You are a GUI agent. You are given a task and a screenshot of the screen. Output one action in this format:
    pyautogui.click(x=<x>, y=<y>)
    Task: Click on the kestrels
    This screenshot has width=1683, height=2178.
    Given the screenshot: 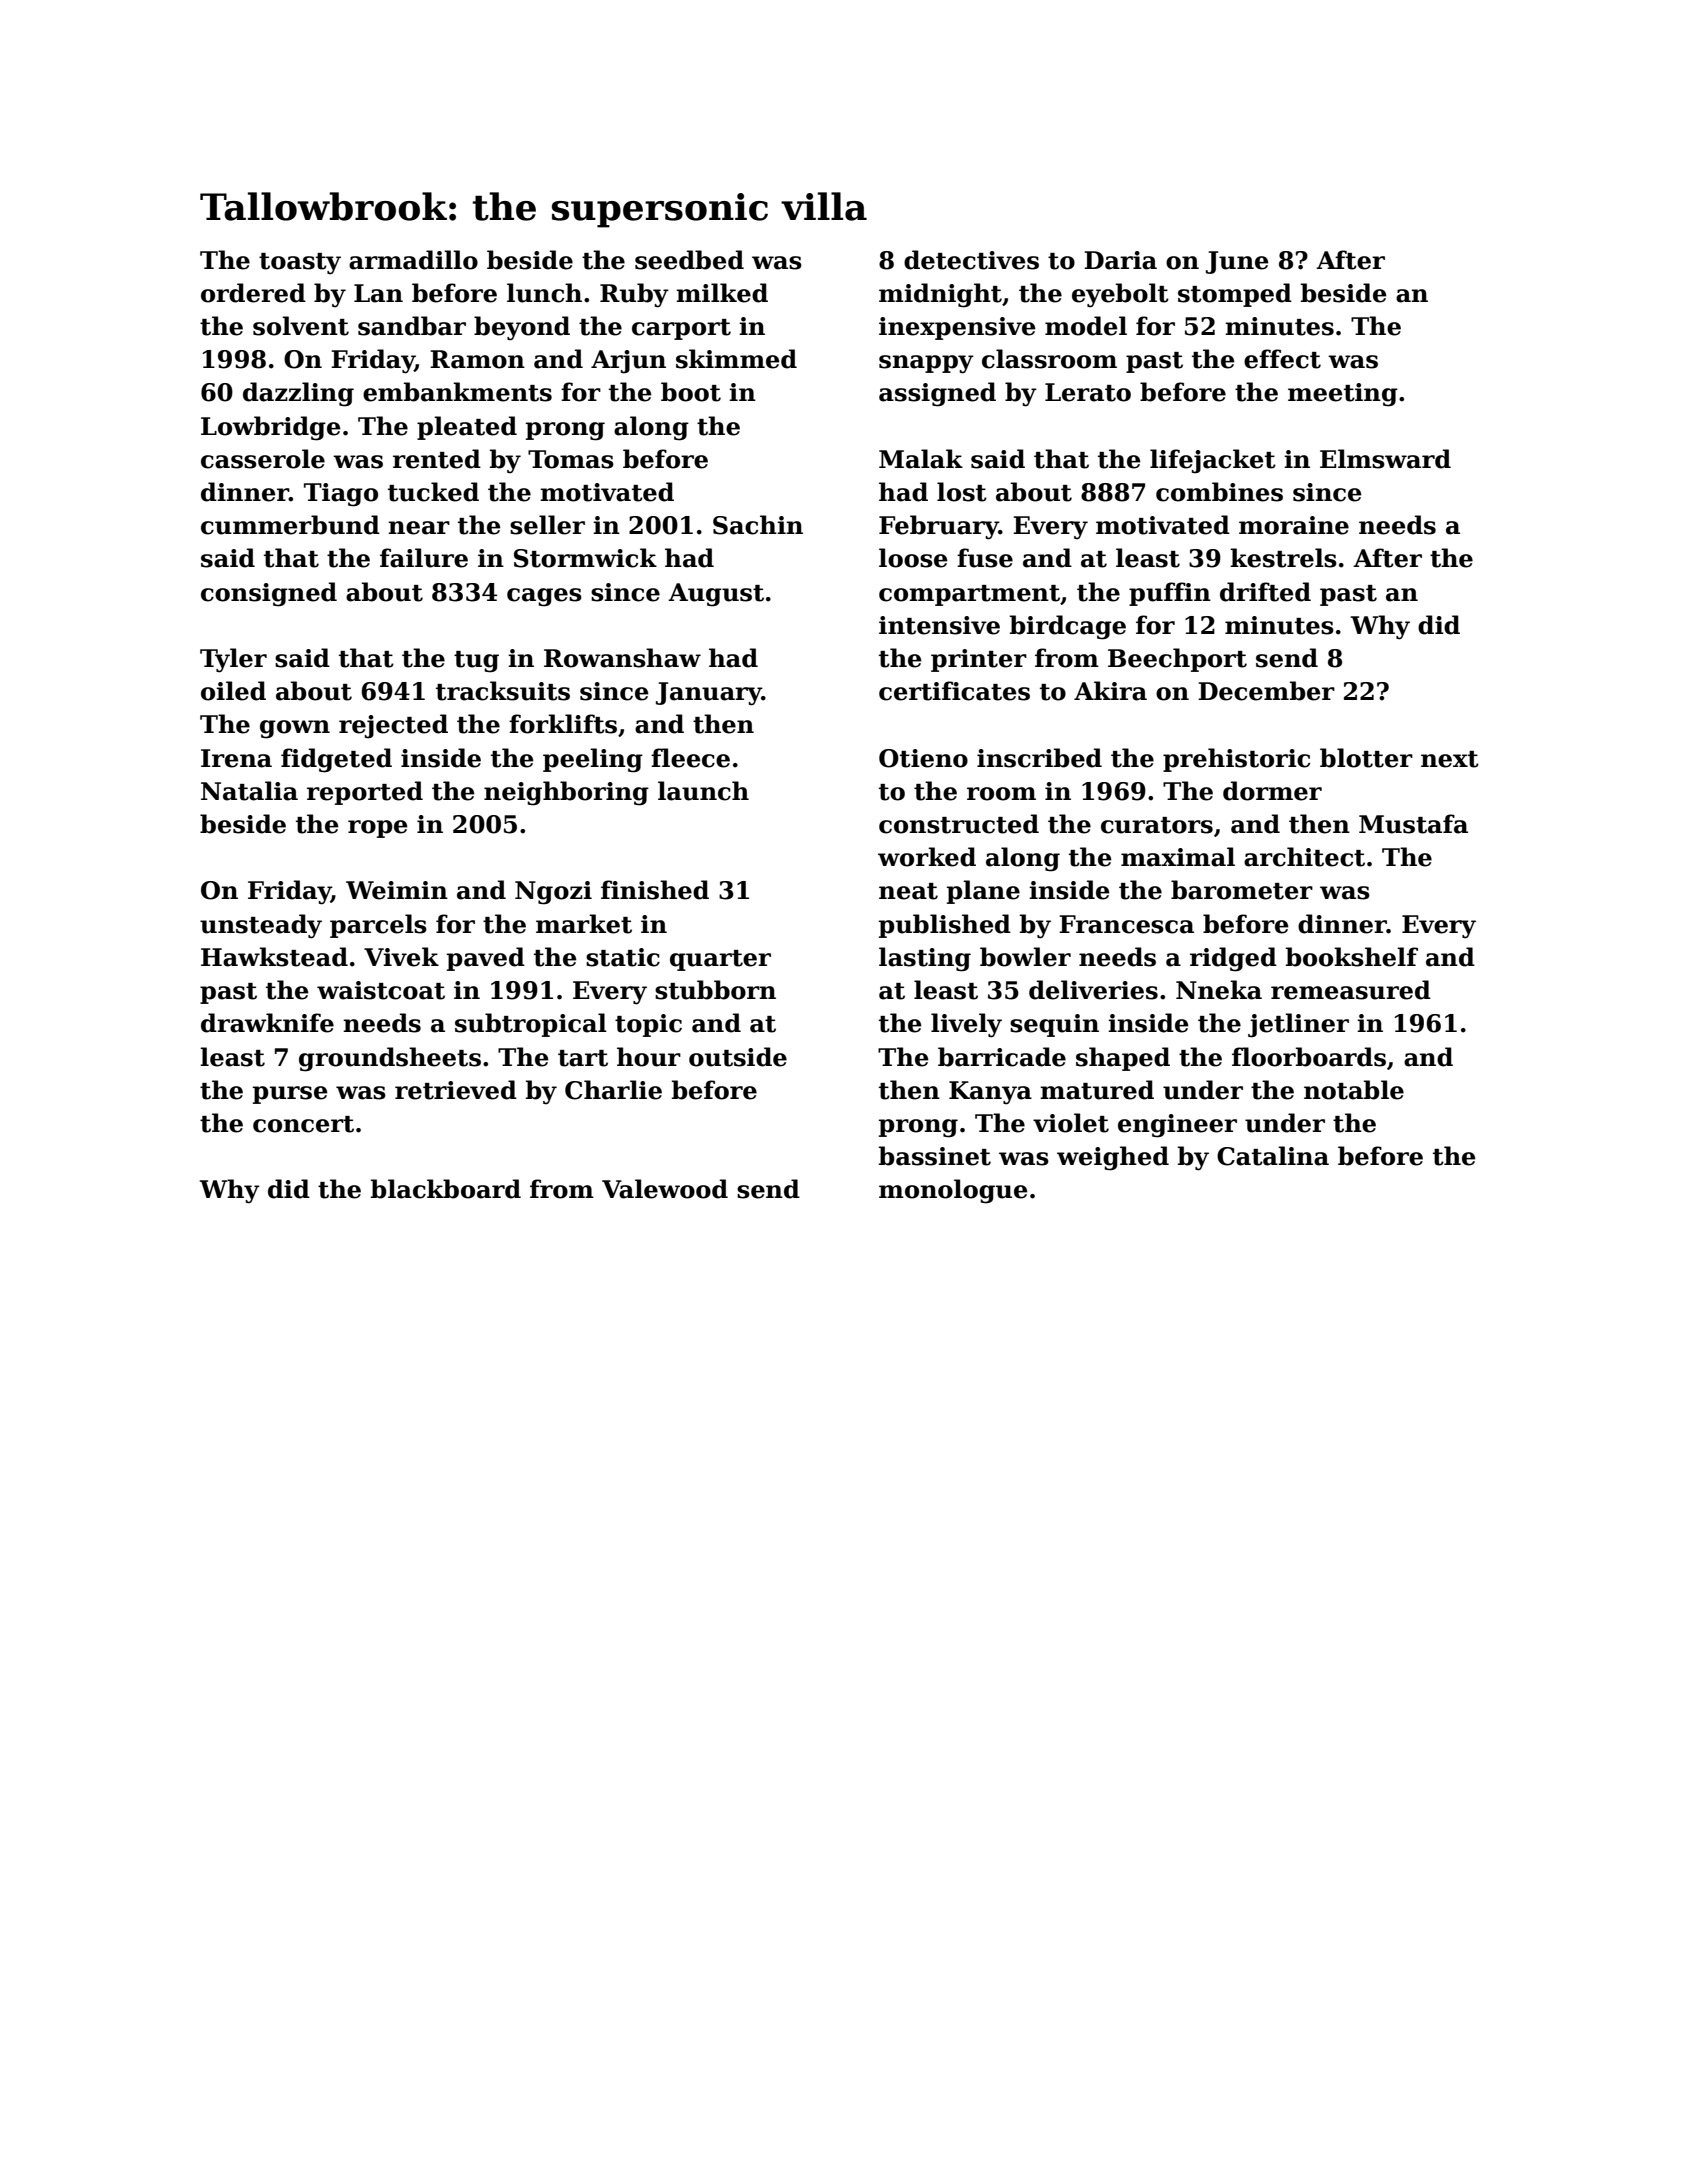 What is the action you would take?
    pyautogui.click(x=1283, y=558)
